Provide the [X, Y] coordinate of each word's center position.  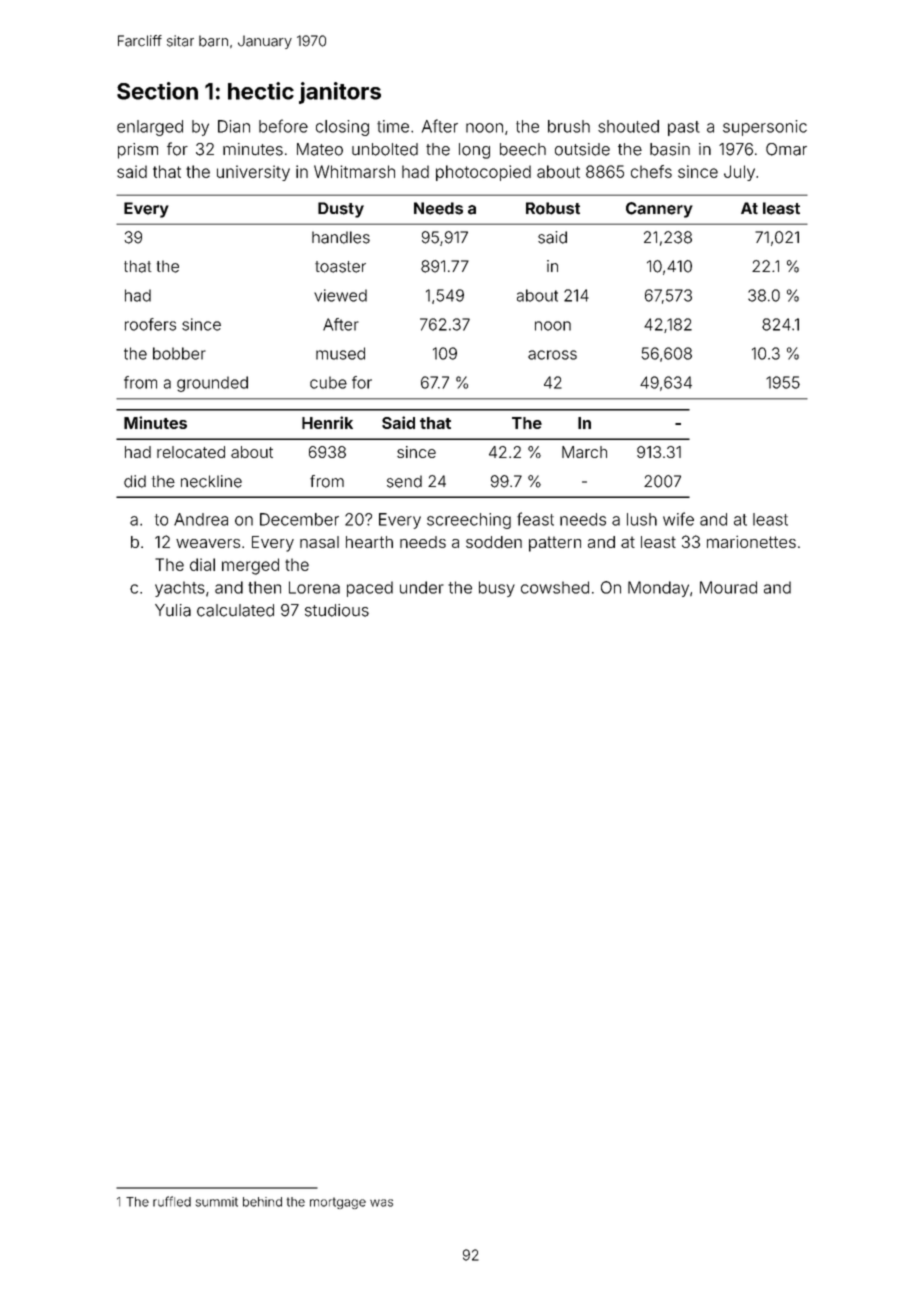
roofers [150, 324]
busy [497, 589]
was [381, 1203]
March [584, 452]
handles [341, 237]
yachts [180, 589]
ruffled [172, 1201]
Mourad [728, 587]
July [739, 173]
